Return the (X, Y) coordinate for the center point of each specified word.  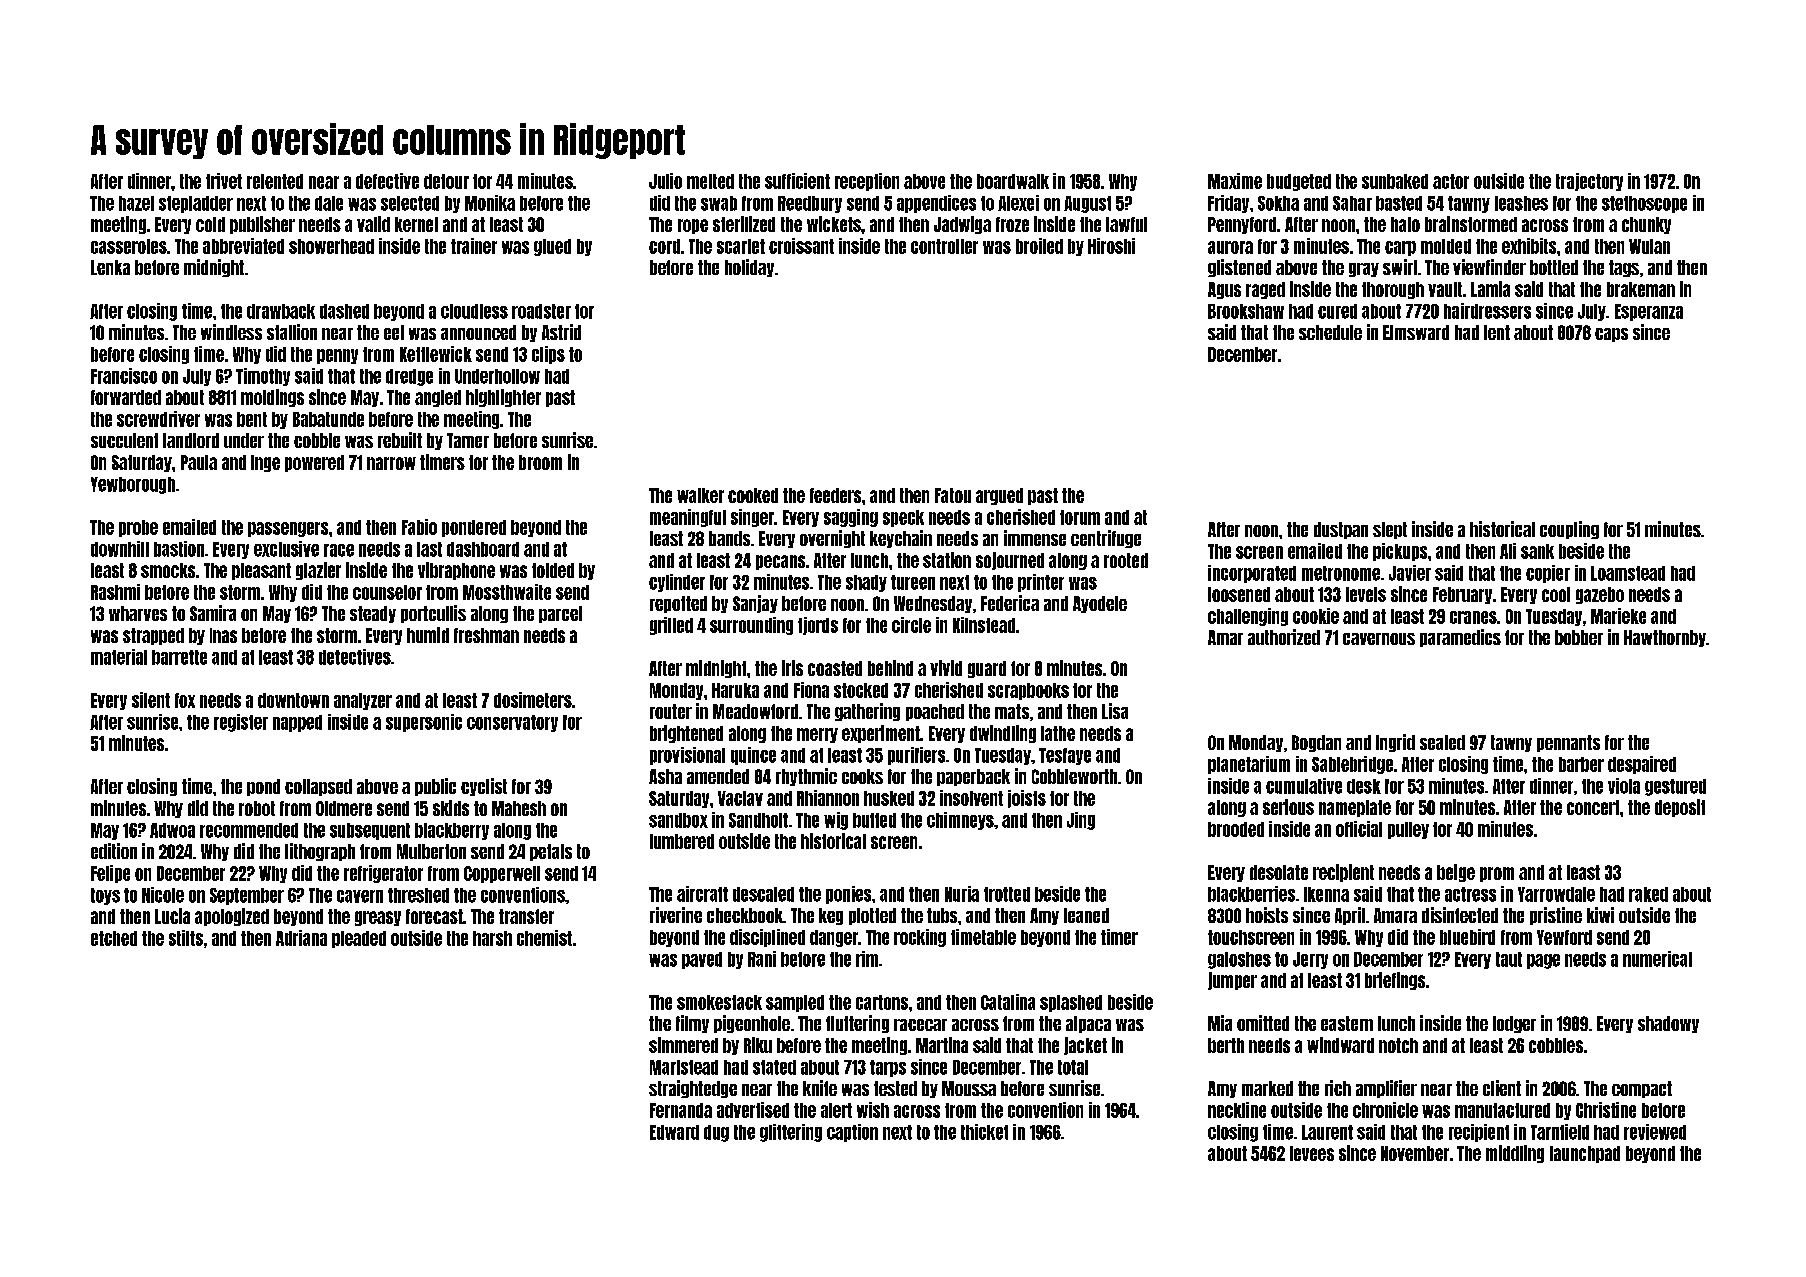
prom (1497, 874)
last (429, 549)
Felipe (110, 874)
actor (1451, 181)
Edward (674, 1132)
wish (873, 1110)
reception (867, 182)
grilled (671, 626)
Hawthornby (1665, 638)
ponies (848, 895)
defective (387, 181)
